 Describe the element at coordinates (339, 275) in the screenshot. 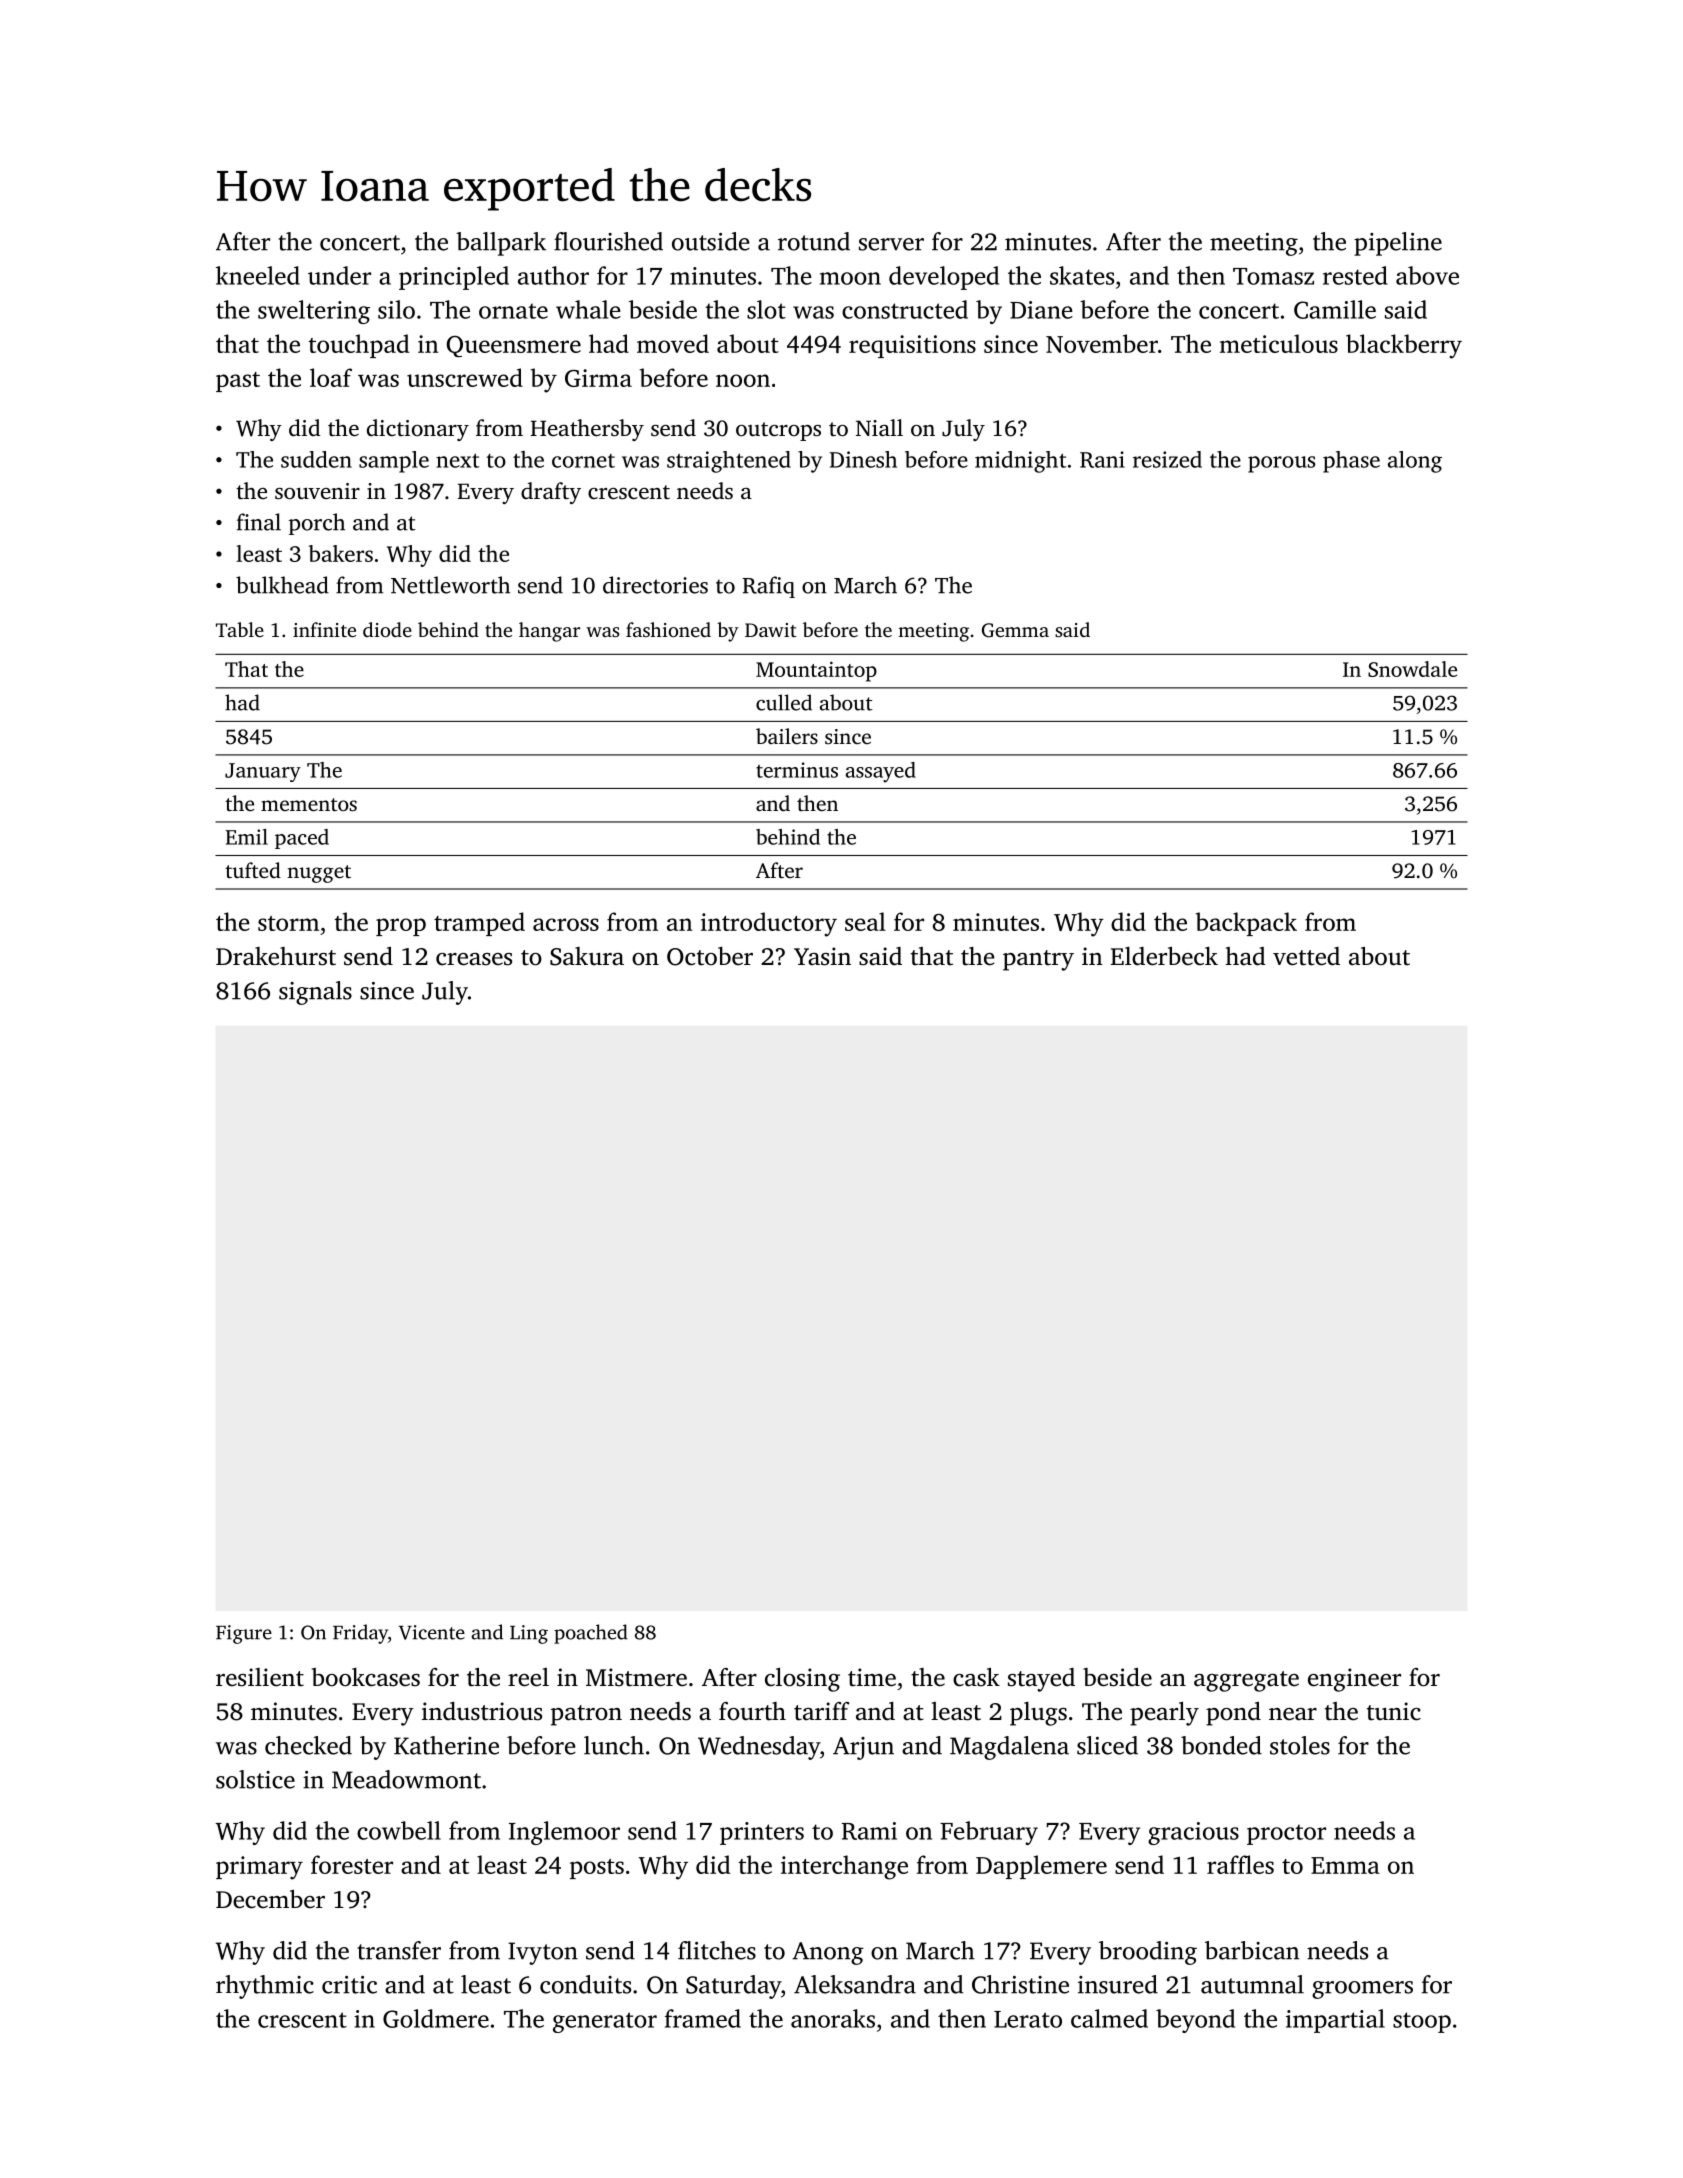

I see `under` at that location.
